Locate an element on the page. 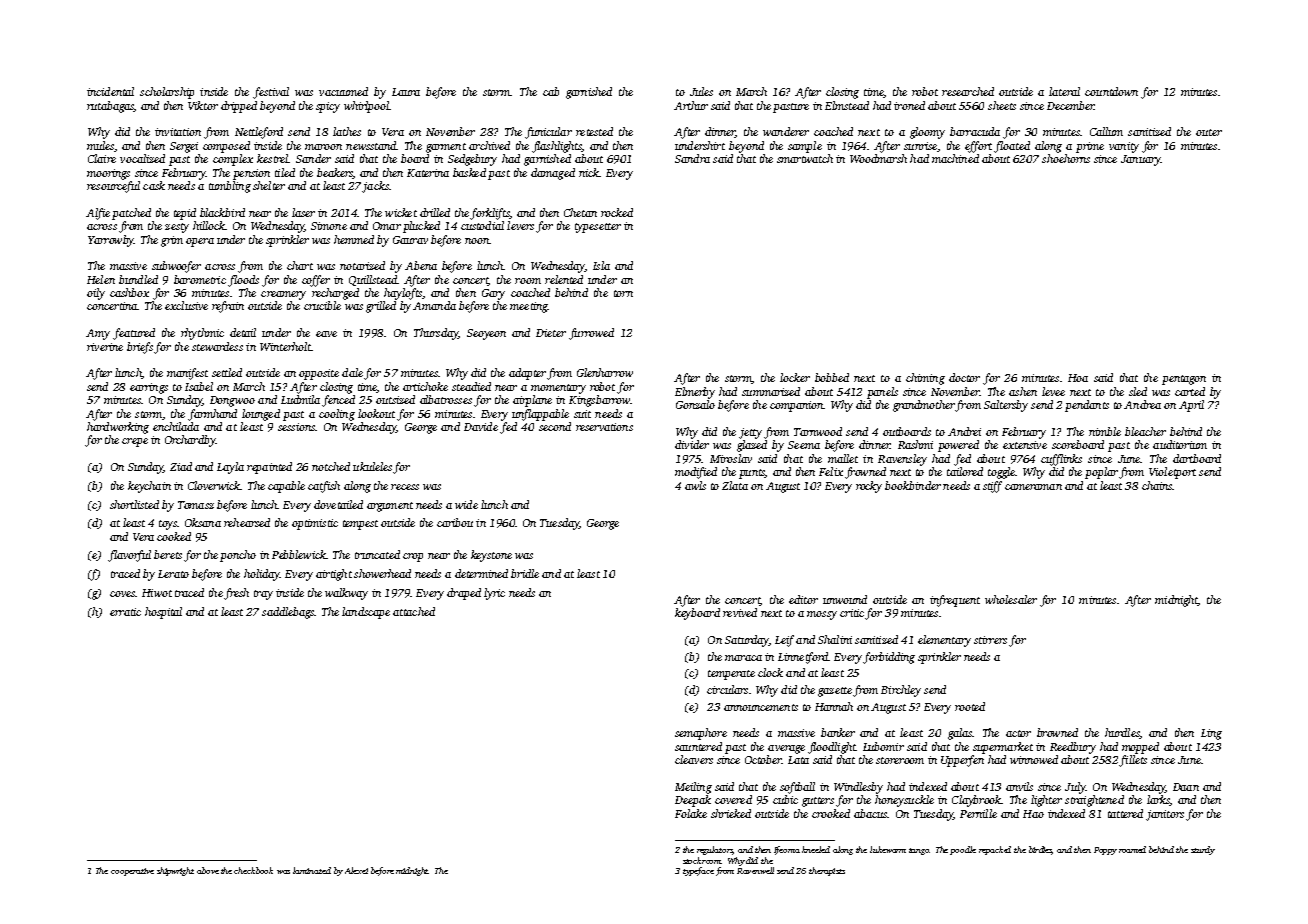  rehearsed is located at coordinates (247, 522).
